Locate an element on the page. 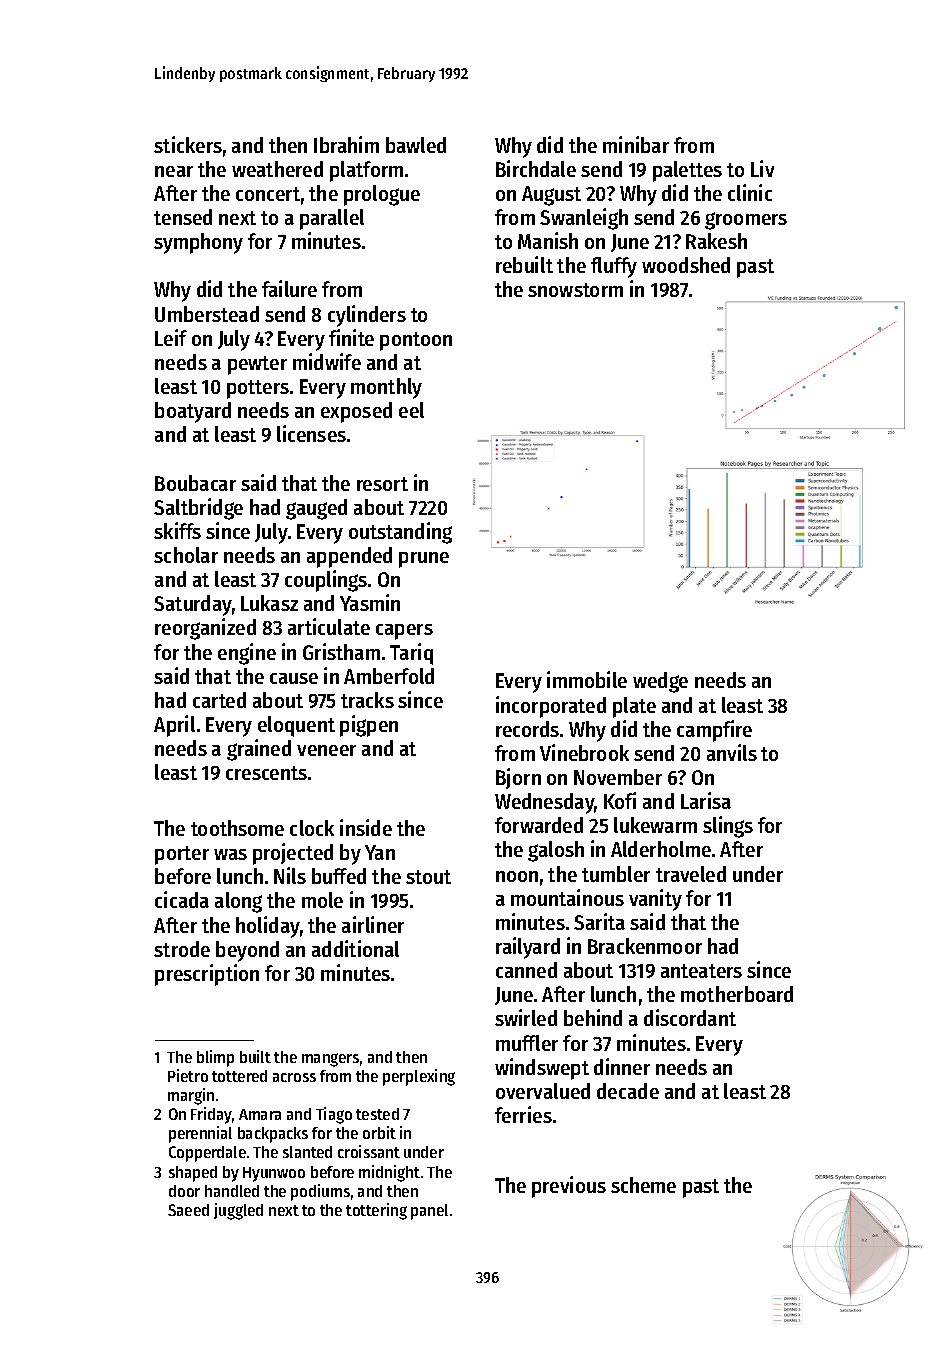  juggled is located at coordinates (238, 1211).
